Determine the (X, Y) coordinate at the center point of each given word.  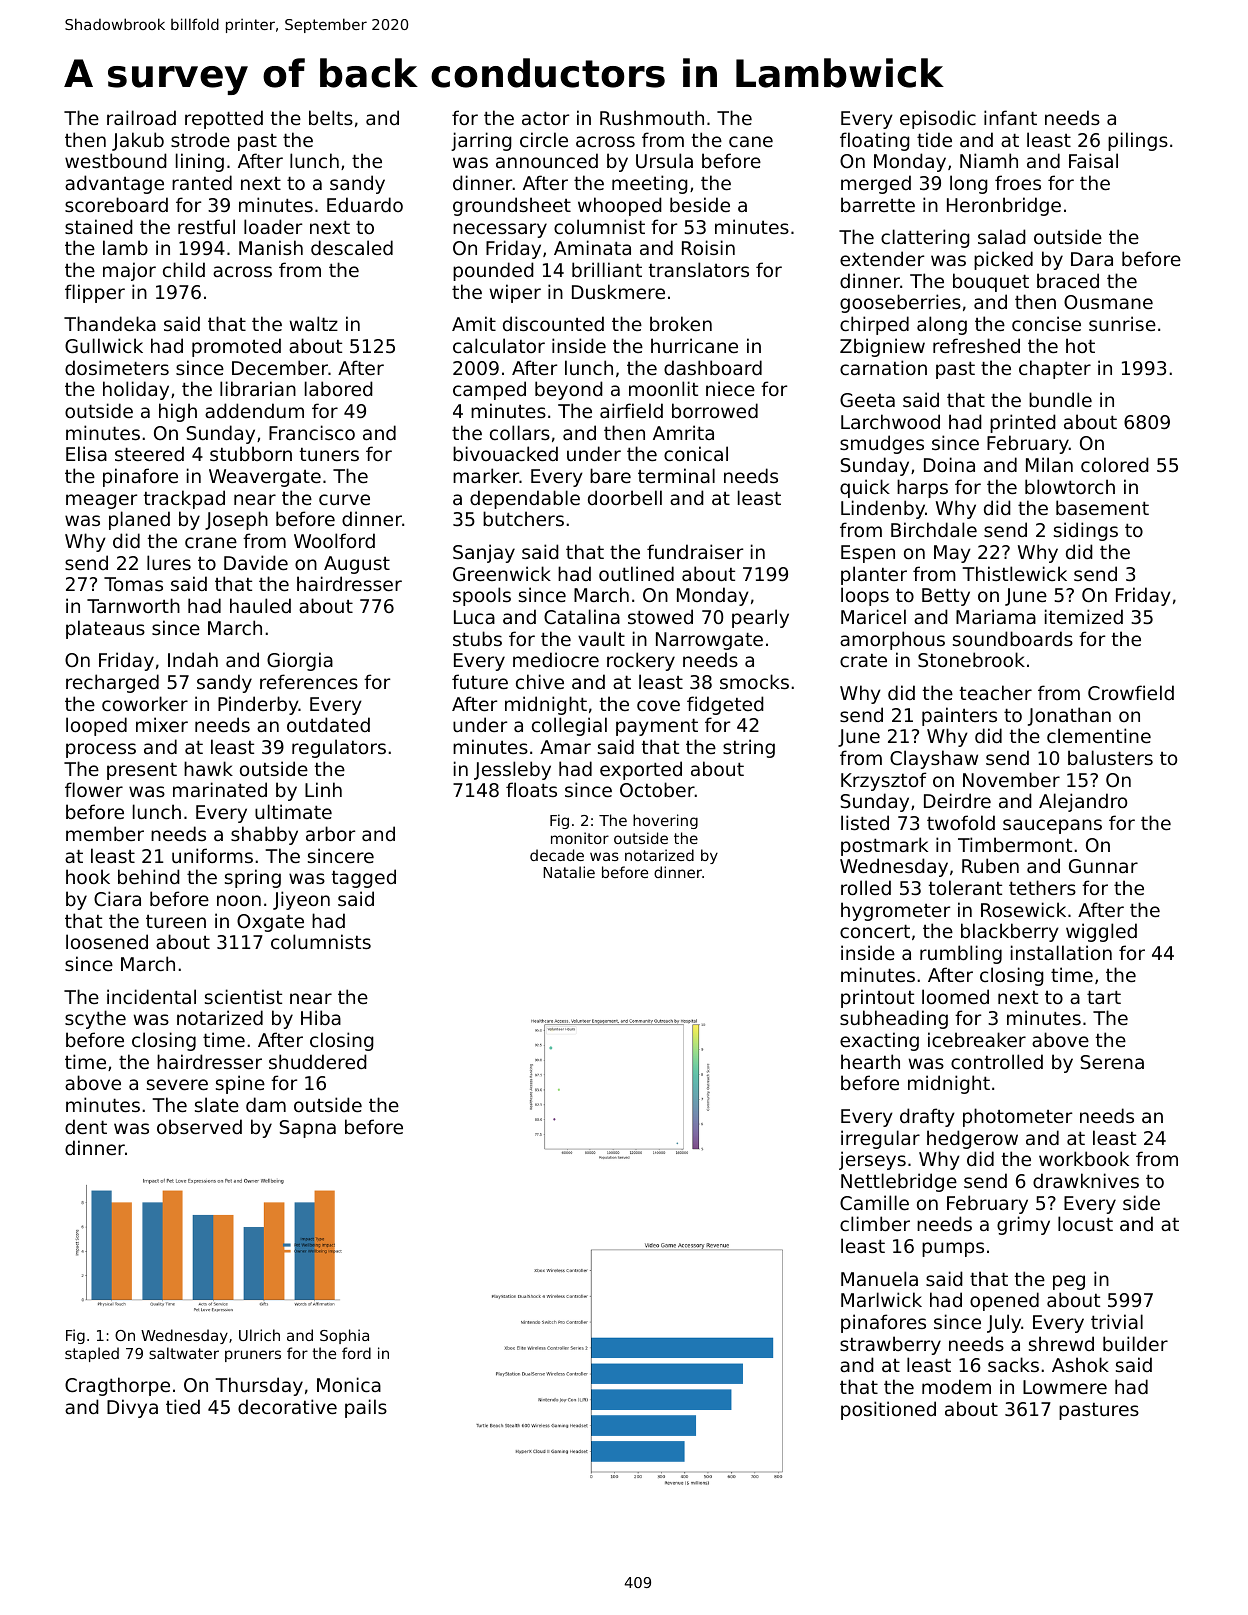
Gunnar (1103, 866)
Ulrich (259, 1335)
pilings (1138, 141)
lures (169, 562)
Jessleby (512, 770)
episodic (938, 119)
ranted (202, 182)
